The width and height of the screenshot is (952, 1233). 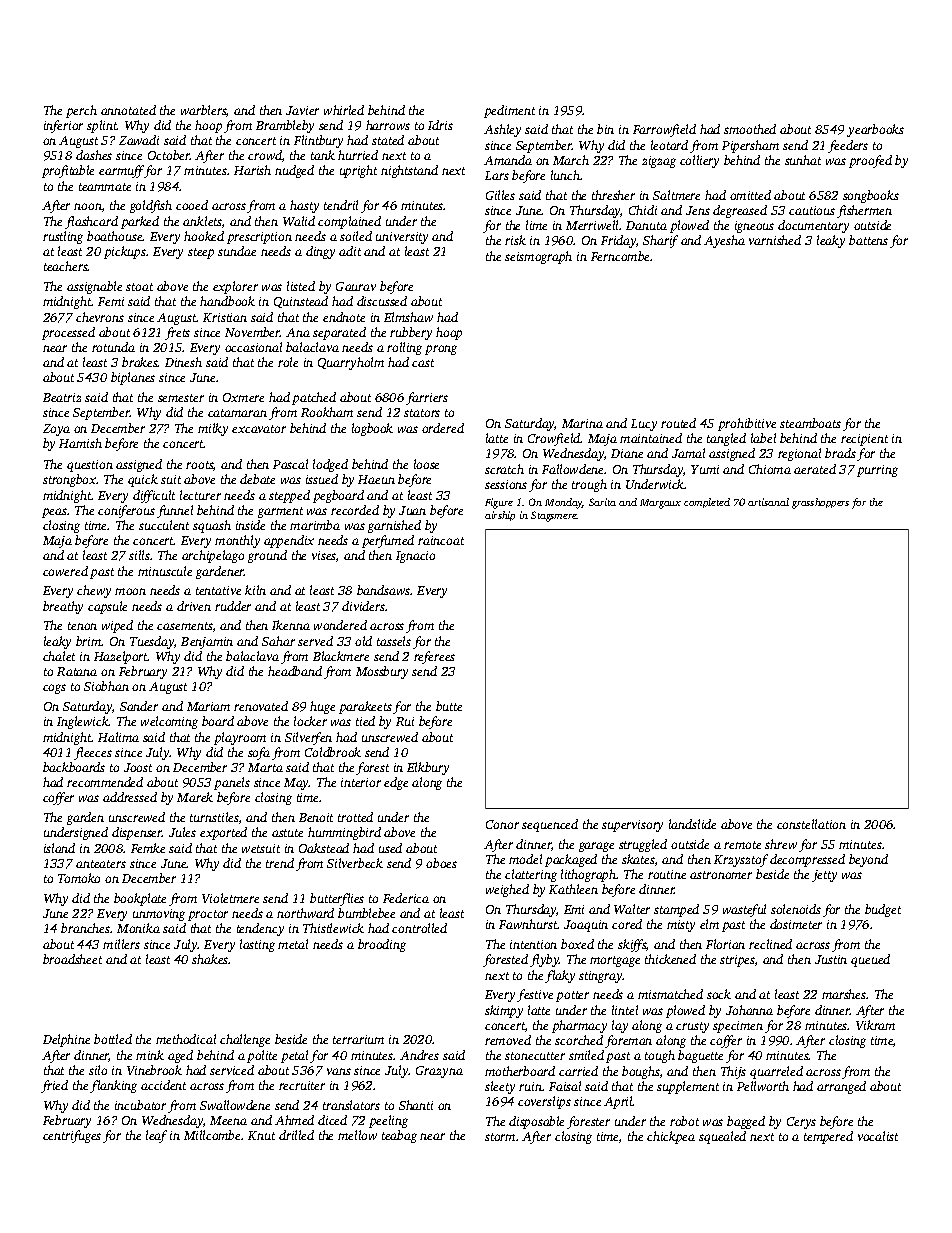 I want to click on budget, so click(x=883, y=910).
